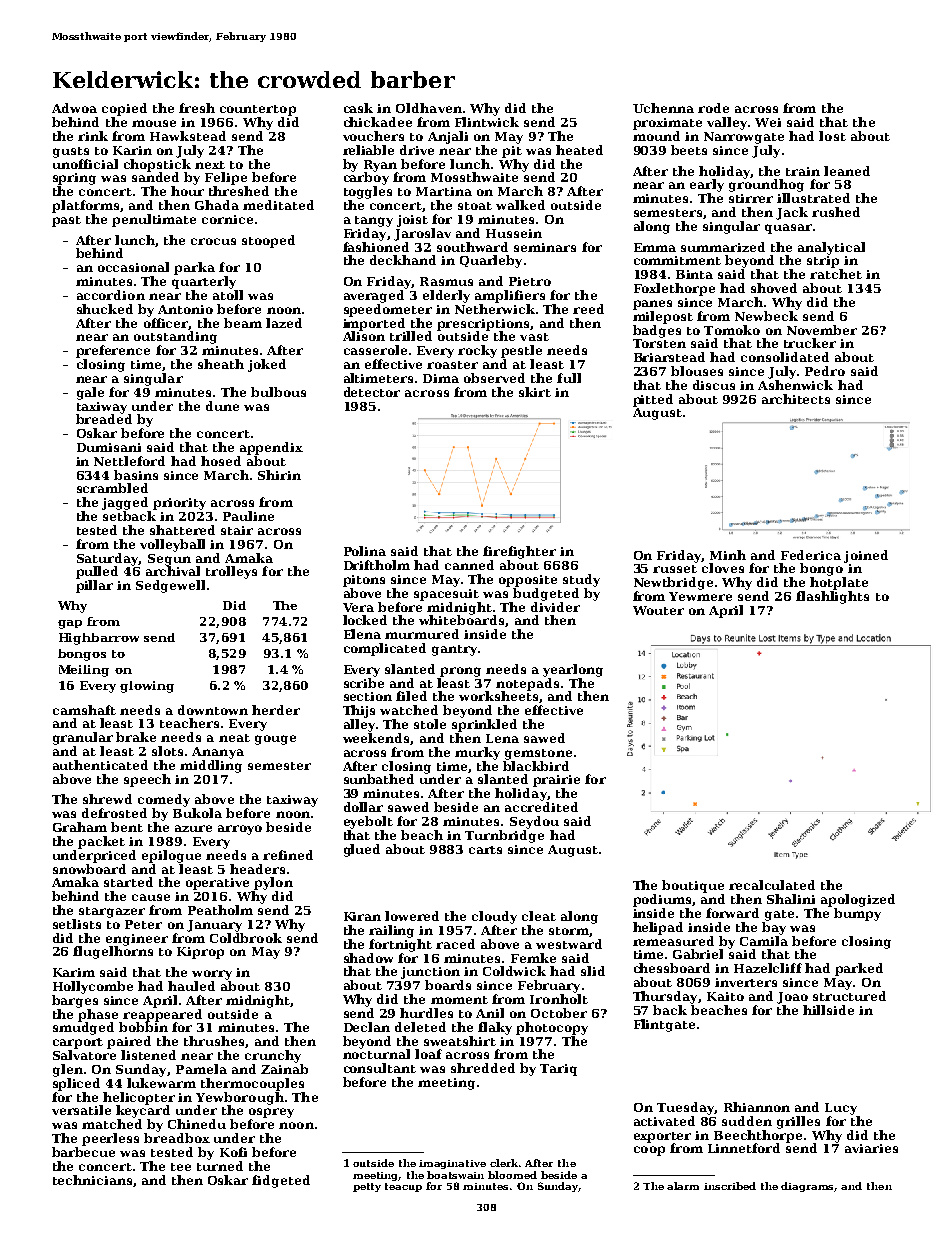 This screenshot has width=952, height=1233. I want to click on thermocouples, so click(252, 1084).
